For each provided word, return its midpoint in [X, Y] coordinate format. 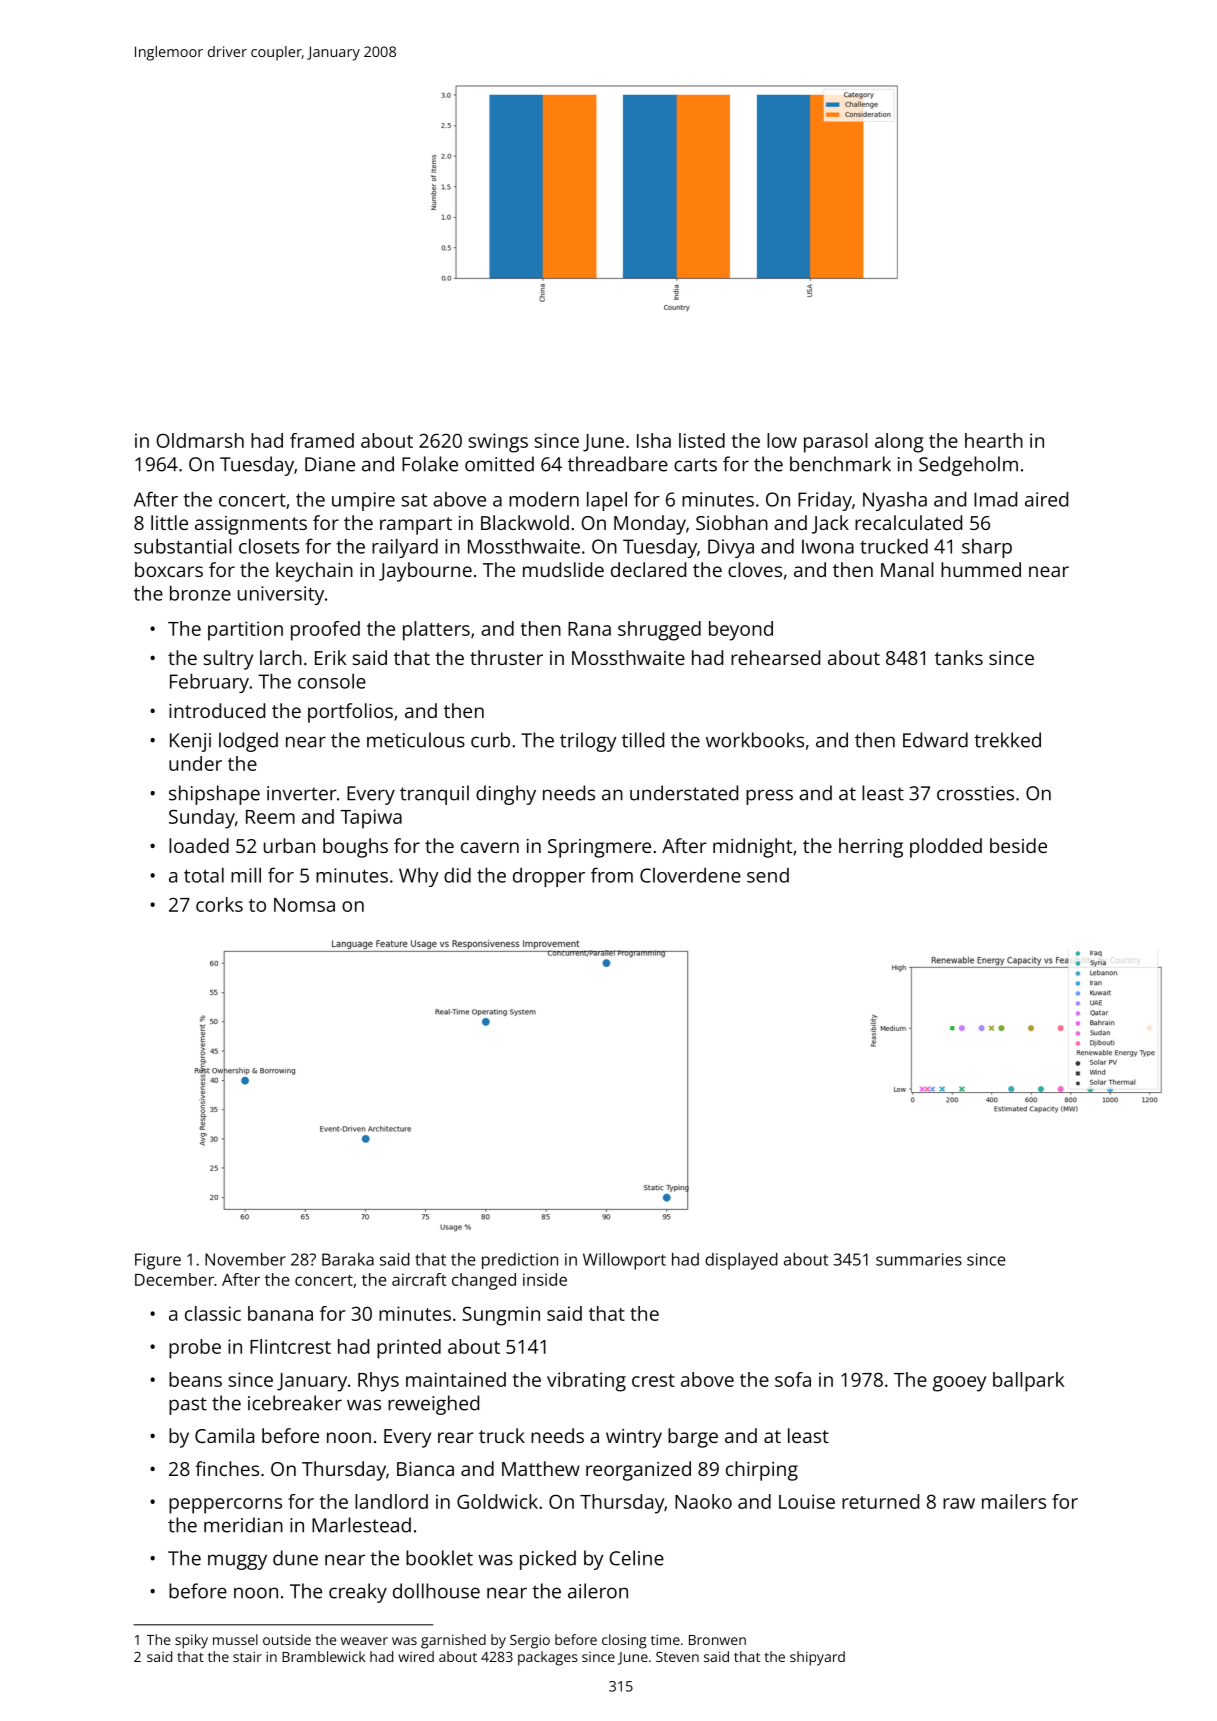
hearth [994, 440]
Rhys [378, 1382]
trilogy [588, 742]
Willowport [624, 1261]
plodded [946, 848]
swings [498, 443]
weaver [364, 1641]
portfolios [350, 713]
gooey [959, 1384]
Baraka [348, 1259]
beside [1018, 845]
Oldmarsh [200, 440]
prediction [520, 1261]
